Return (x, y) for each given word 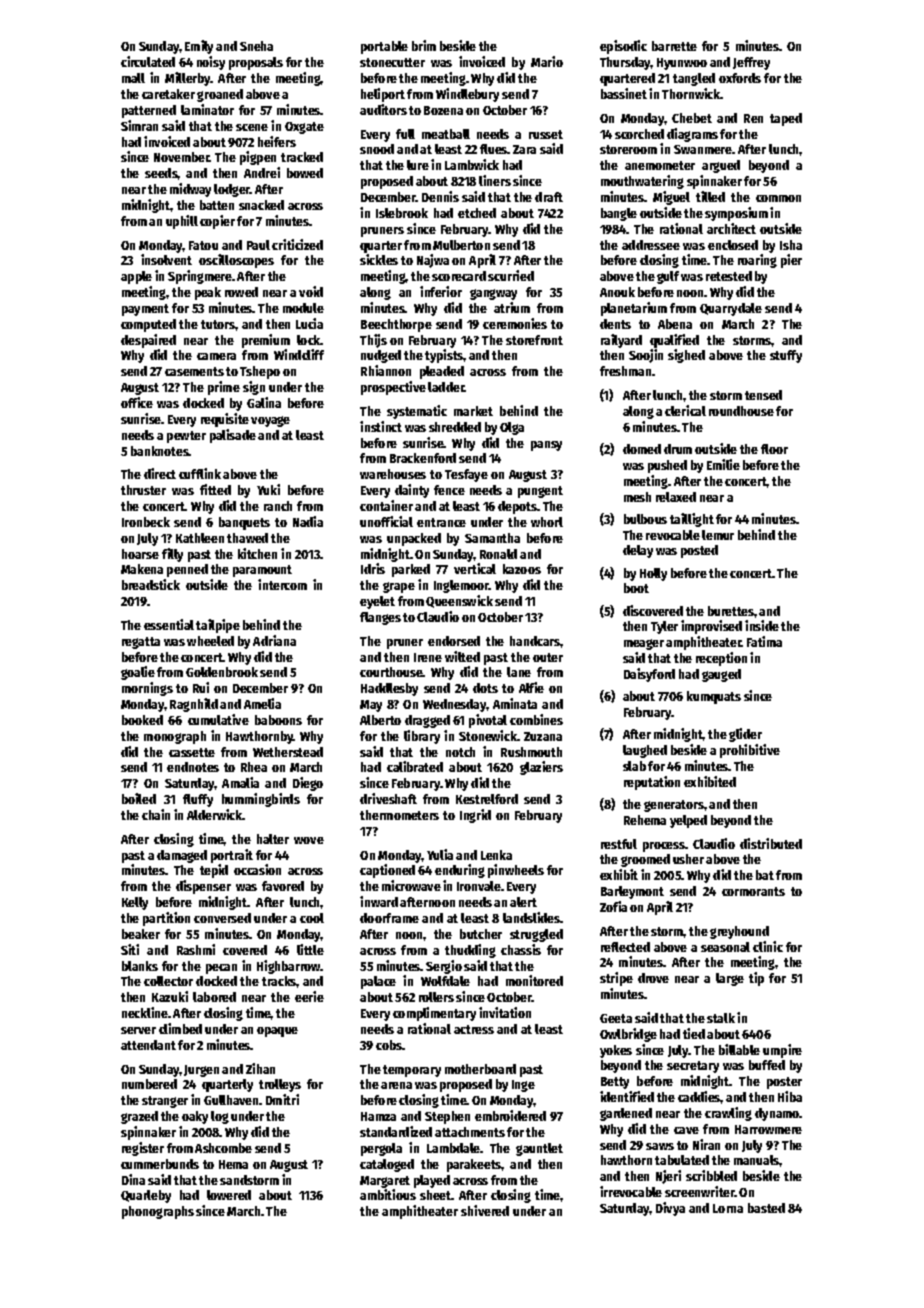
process (664, 847)
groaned (220, 95)
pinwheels (516, 871)
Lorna (728, 1208)
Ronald (498, 554)
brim (424, 45)
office (137, 402)
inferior (441, 291)
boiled (139, 798)
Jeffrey (751, 63)
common (778, 198)
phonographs (158, 1212)
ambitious (388, 1194)
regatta (141, 643)
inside (762, 625)
